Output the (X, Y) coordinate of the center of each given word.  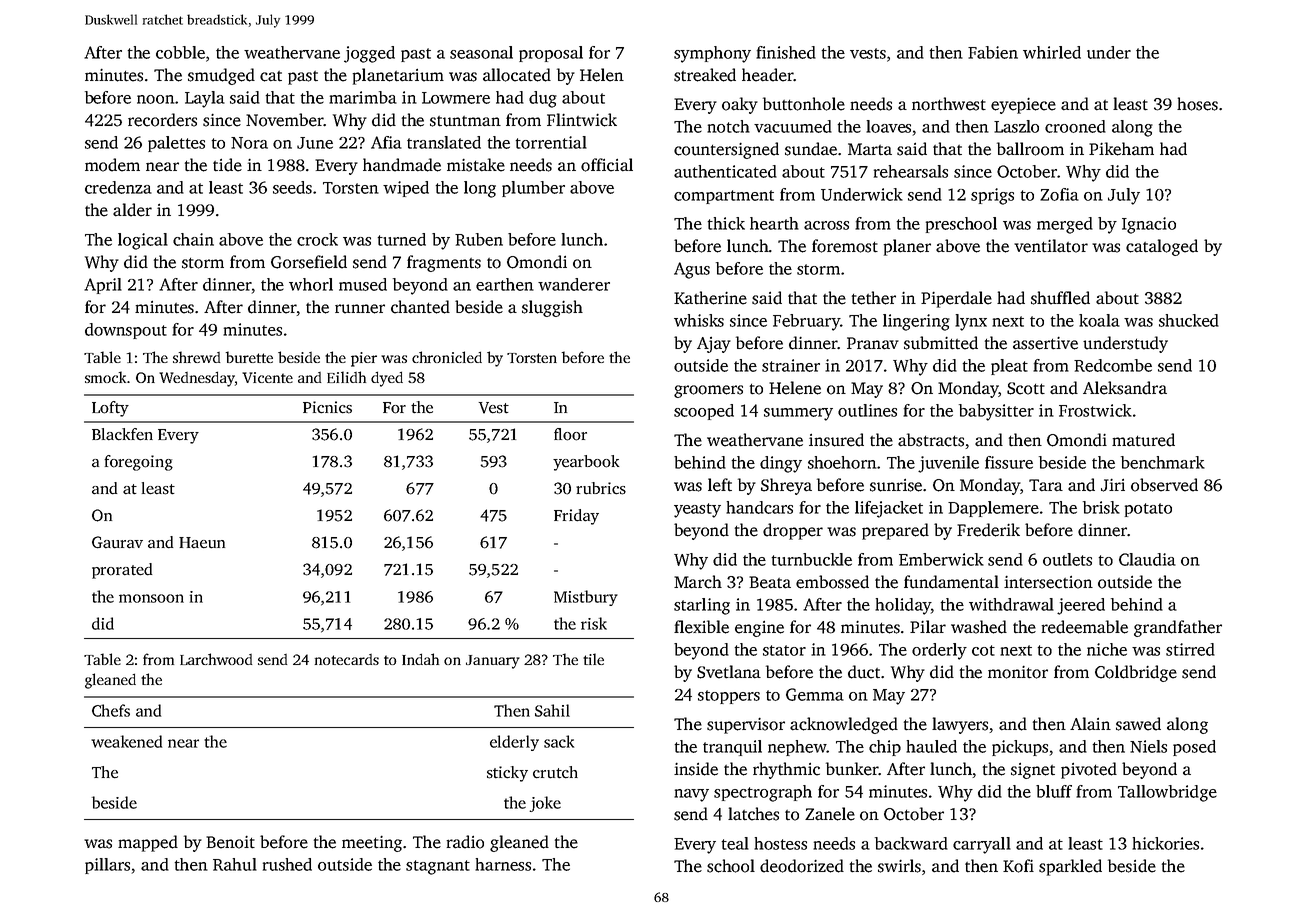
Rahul (235, 864)
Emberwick (941, 559)
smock (105, 377)
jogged (369, 54)
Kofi (1018, 866)
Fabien (993, 52)
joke (545, 804)
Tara (1046, 485)
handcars (759, 507)
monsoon (151, 598)
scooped (704, 412)
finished (786, 52)
